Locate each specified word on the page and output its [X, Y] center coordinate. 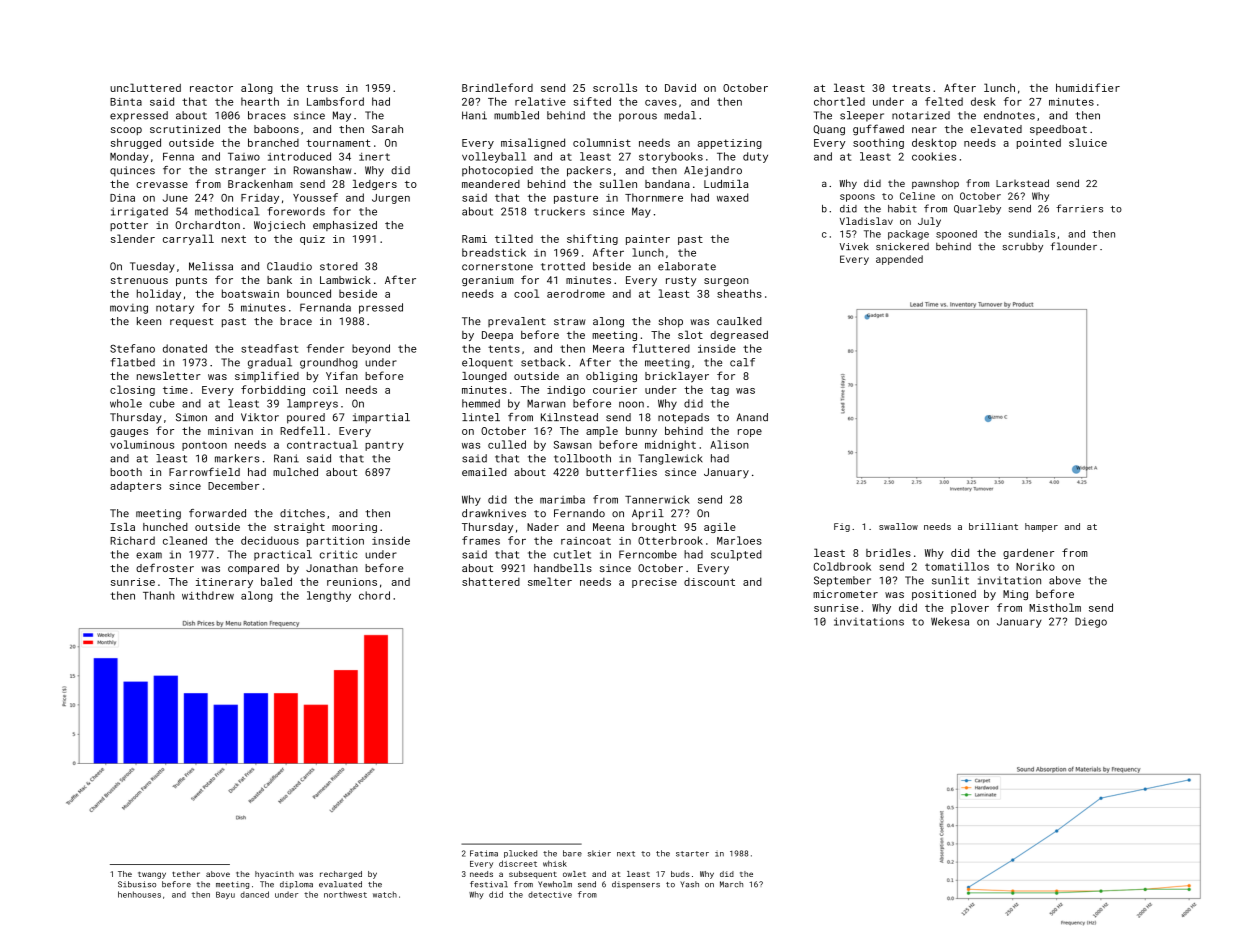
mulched [295, 472]
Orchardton [207, 225]
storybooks [671, 157]
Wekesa [950, 621]
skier [599, 853]
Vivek [854, 246]
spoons [857, 198]
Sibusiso [137, 884]
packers [589, 171]
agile [720, 528]
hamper [1041, 527]
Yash [689, 884]
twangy [152, 875]
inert [374, 157]
